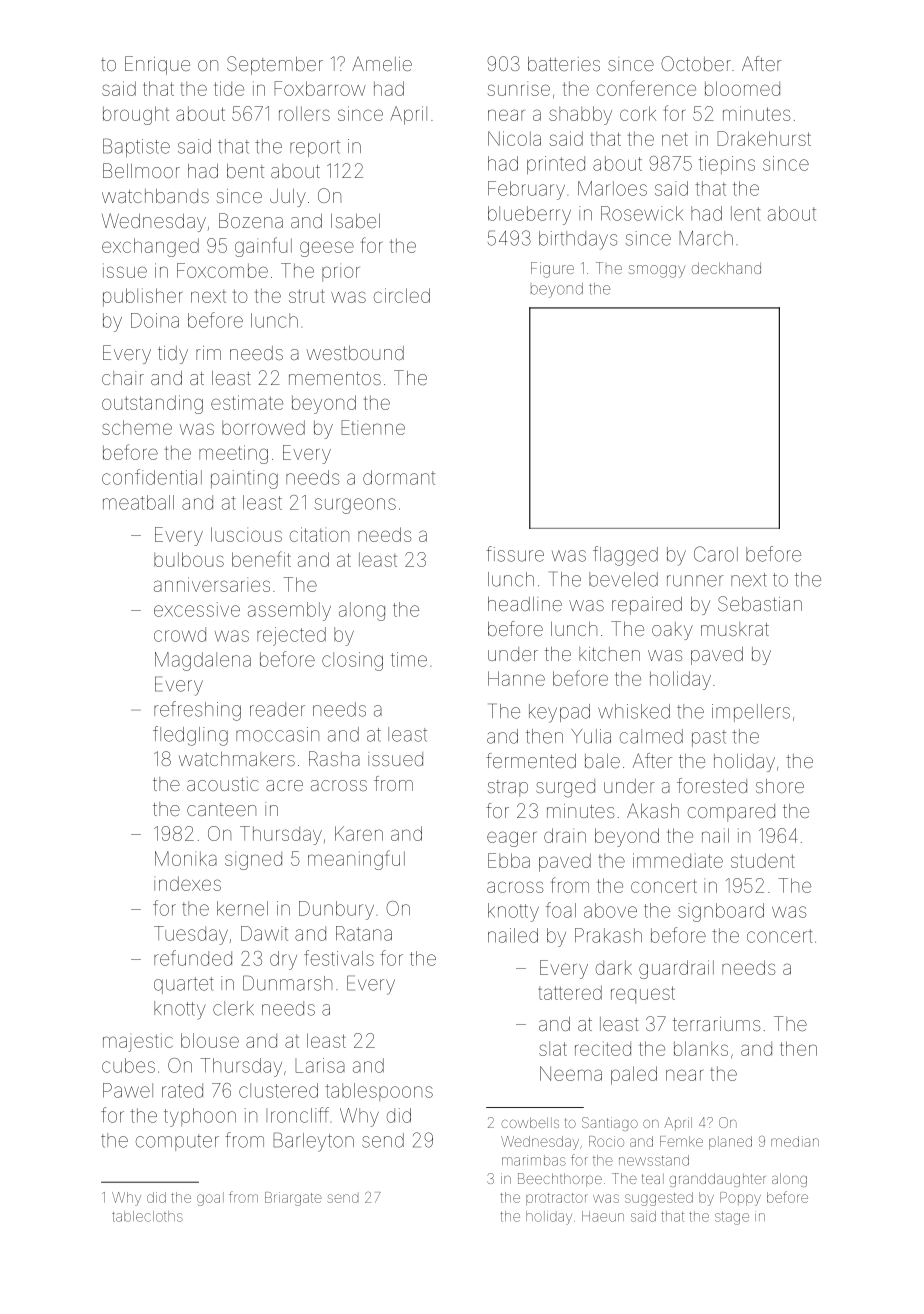  What do you see at coordinates (141, 170) in the page?
I see `Bellmoor` at bounding box center [141, 170].
